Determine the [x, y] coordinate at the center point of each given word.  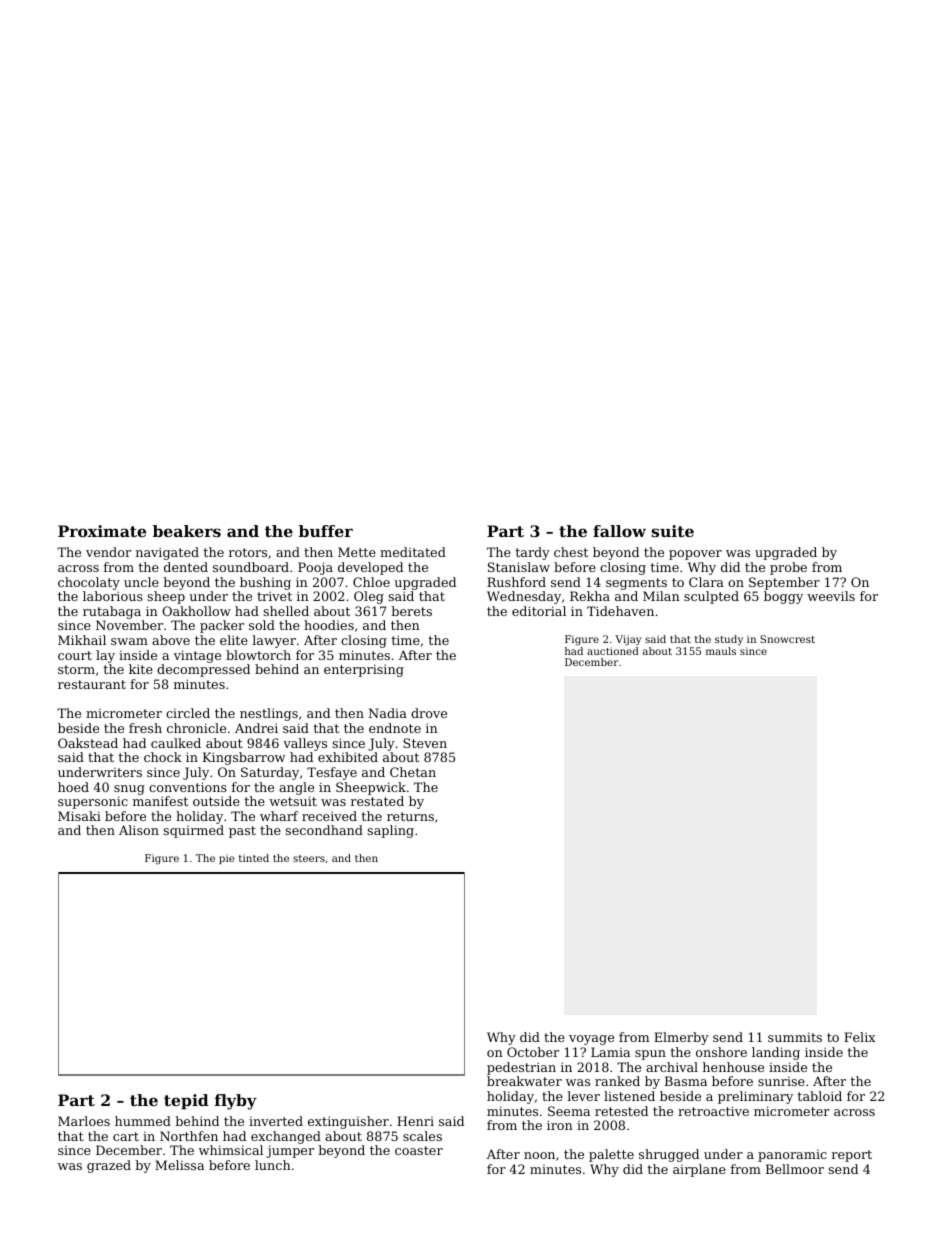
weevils [831, 596]
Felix [859, 1037]
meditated [413, 552]
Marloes [84, 1121]
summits [795, 1037]
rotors [248, 552]
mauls [721, 651]
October [533, 1052]
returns [410, 816]
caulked [176, 743]
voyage [591, 1040]
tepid [186, 1102]
